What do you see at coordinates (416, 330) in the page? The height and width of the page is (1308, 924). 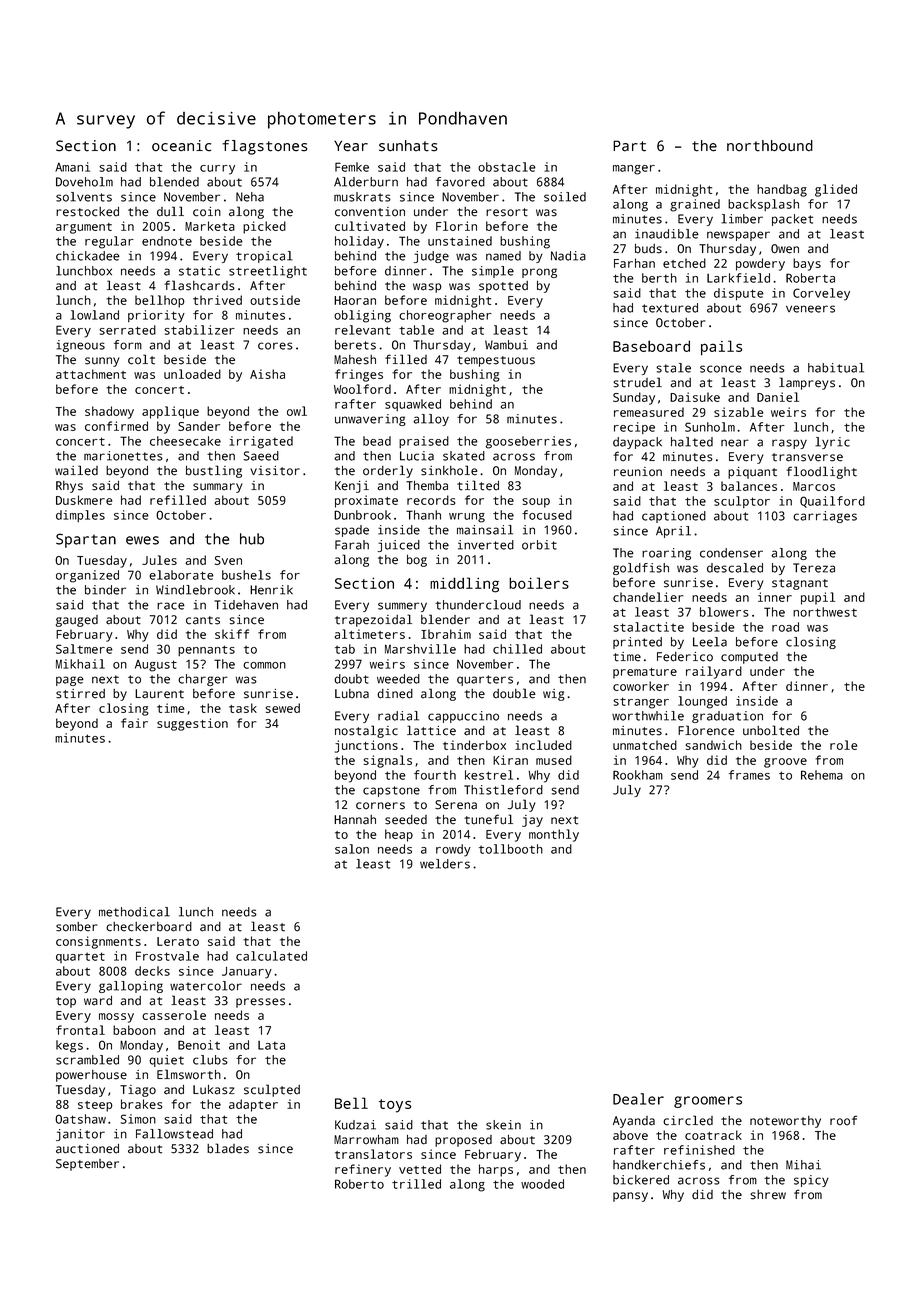 I see `table` at bounding box center [416, 330].
